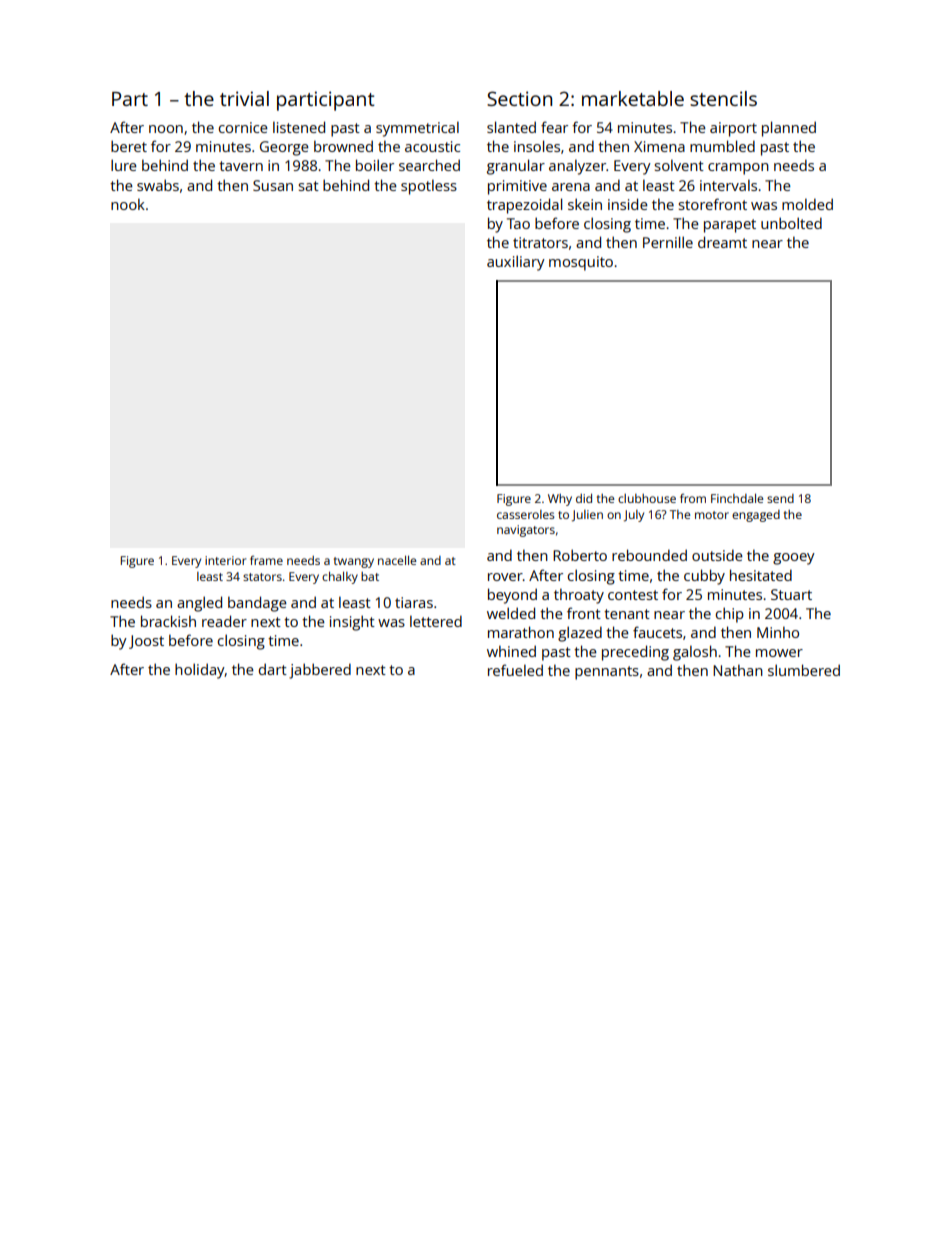 The width and height of the document is (952, 1233). I want to click on solvent, so click(679, 165).
